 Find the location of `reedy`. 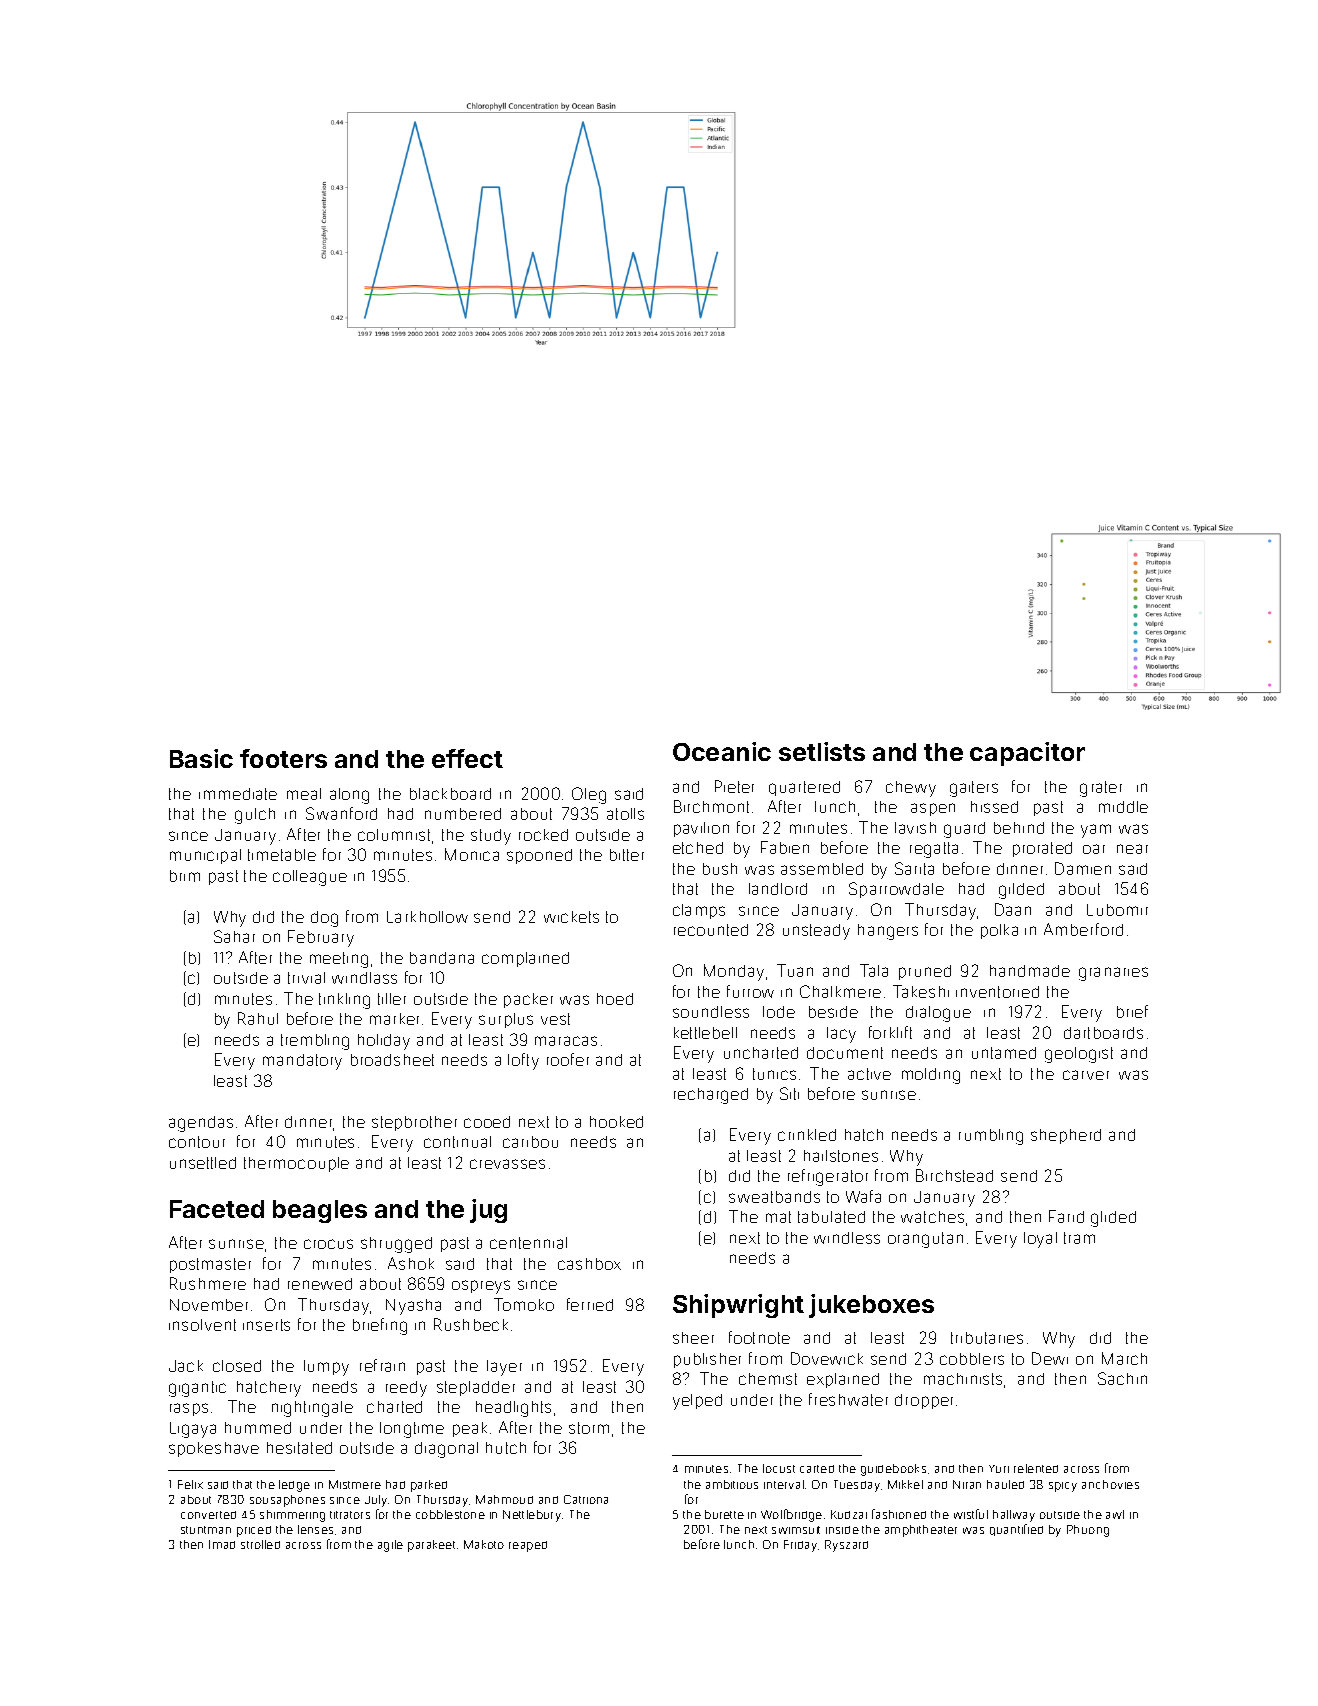

reedy is located at coordinates (406, 1389).
